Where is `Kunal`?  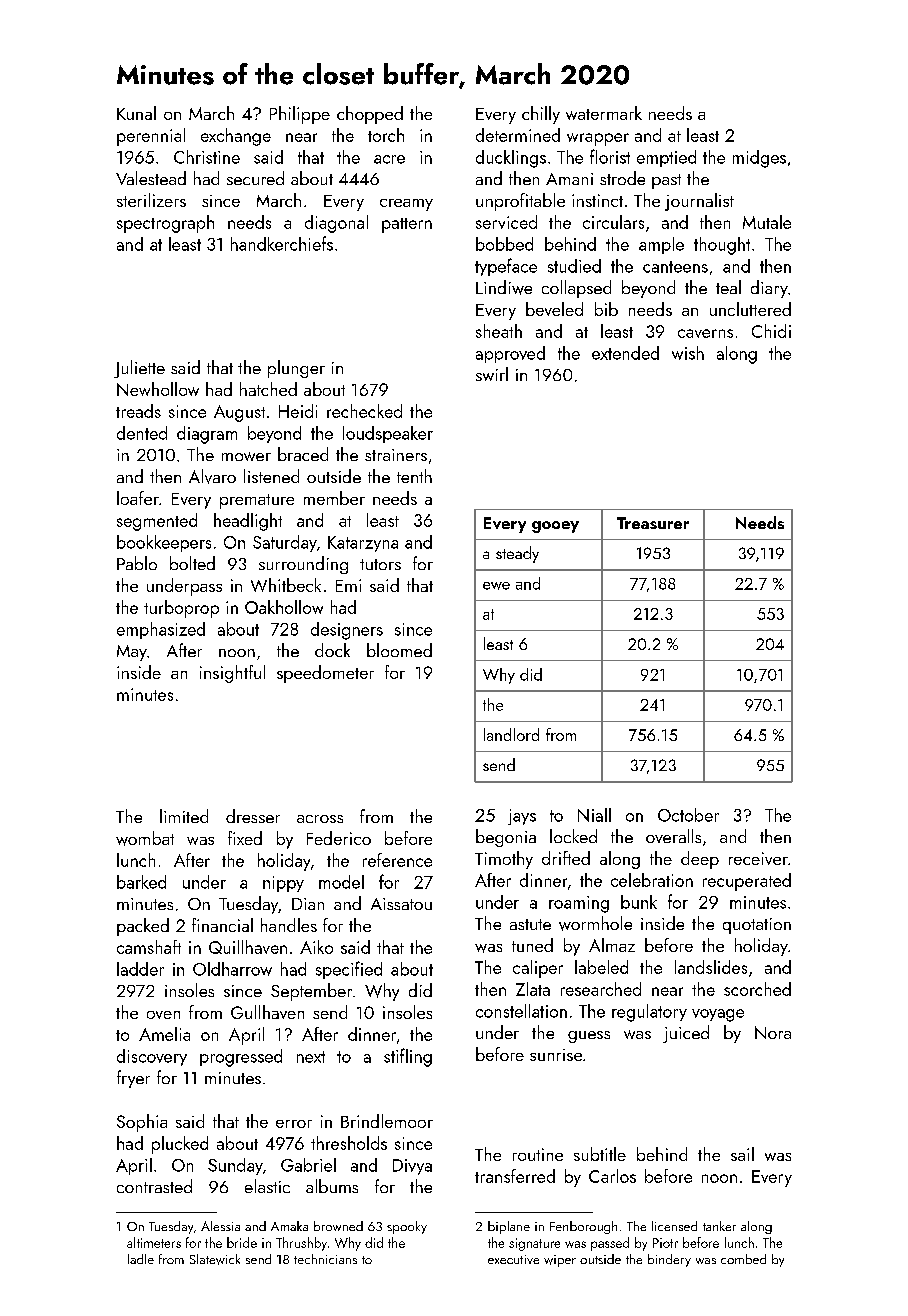
Kunal is located at coordinates (136, 113).
